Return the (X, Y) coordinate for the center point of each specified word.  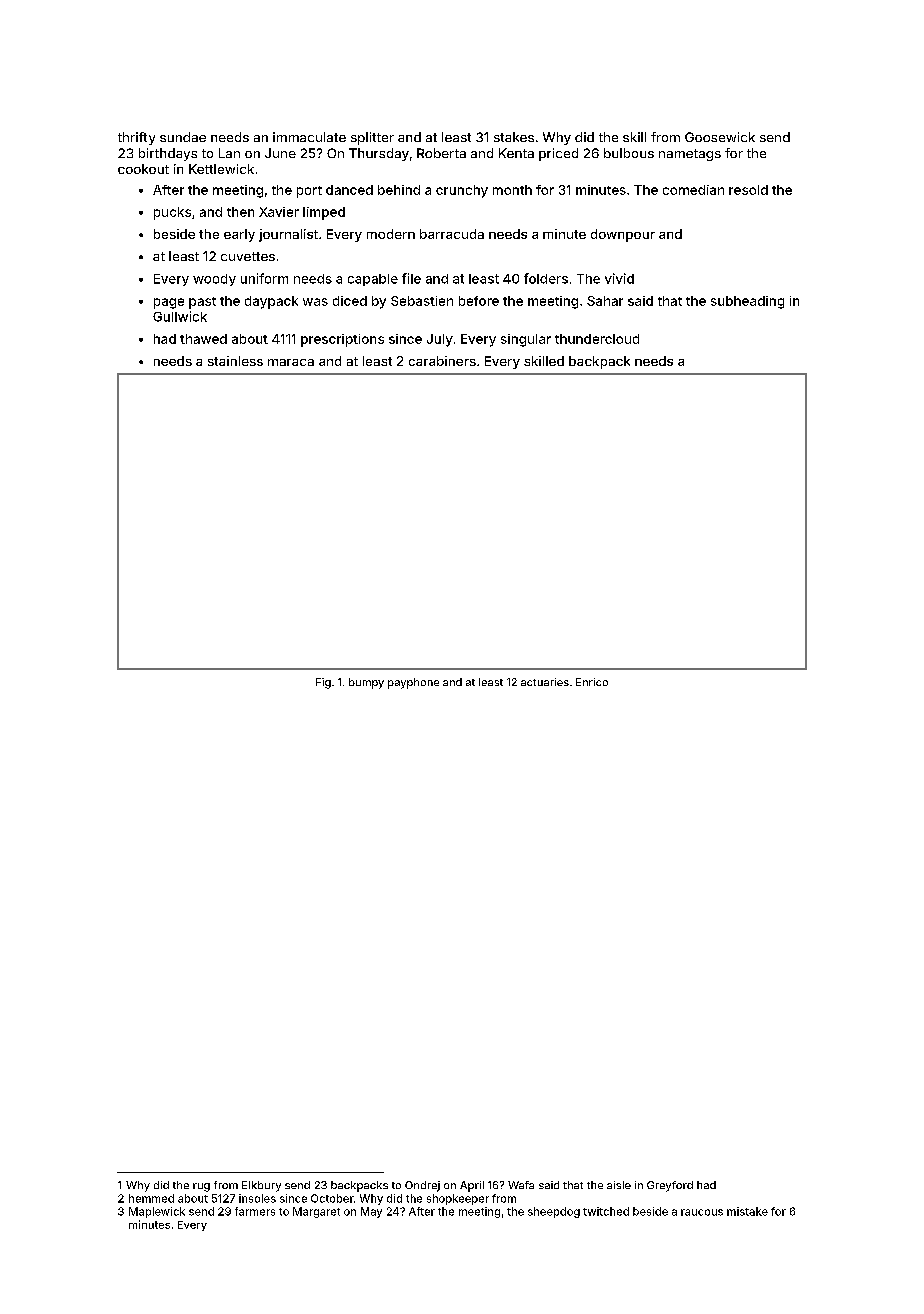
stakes (514, 137)
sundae (183, 137)
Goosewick (720, 137)
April (472, 1186)
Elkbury (261, 1186)
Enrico (592, 682)
